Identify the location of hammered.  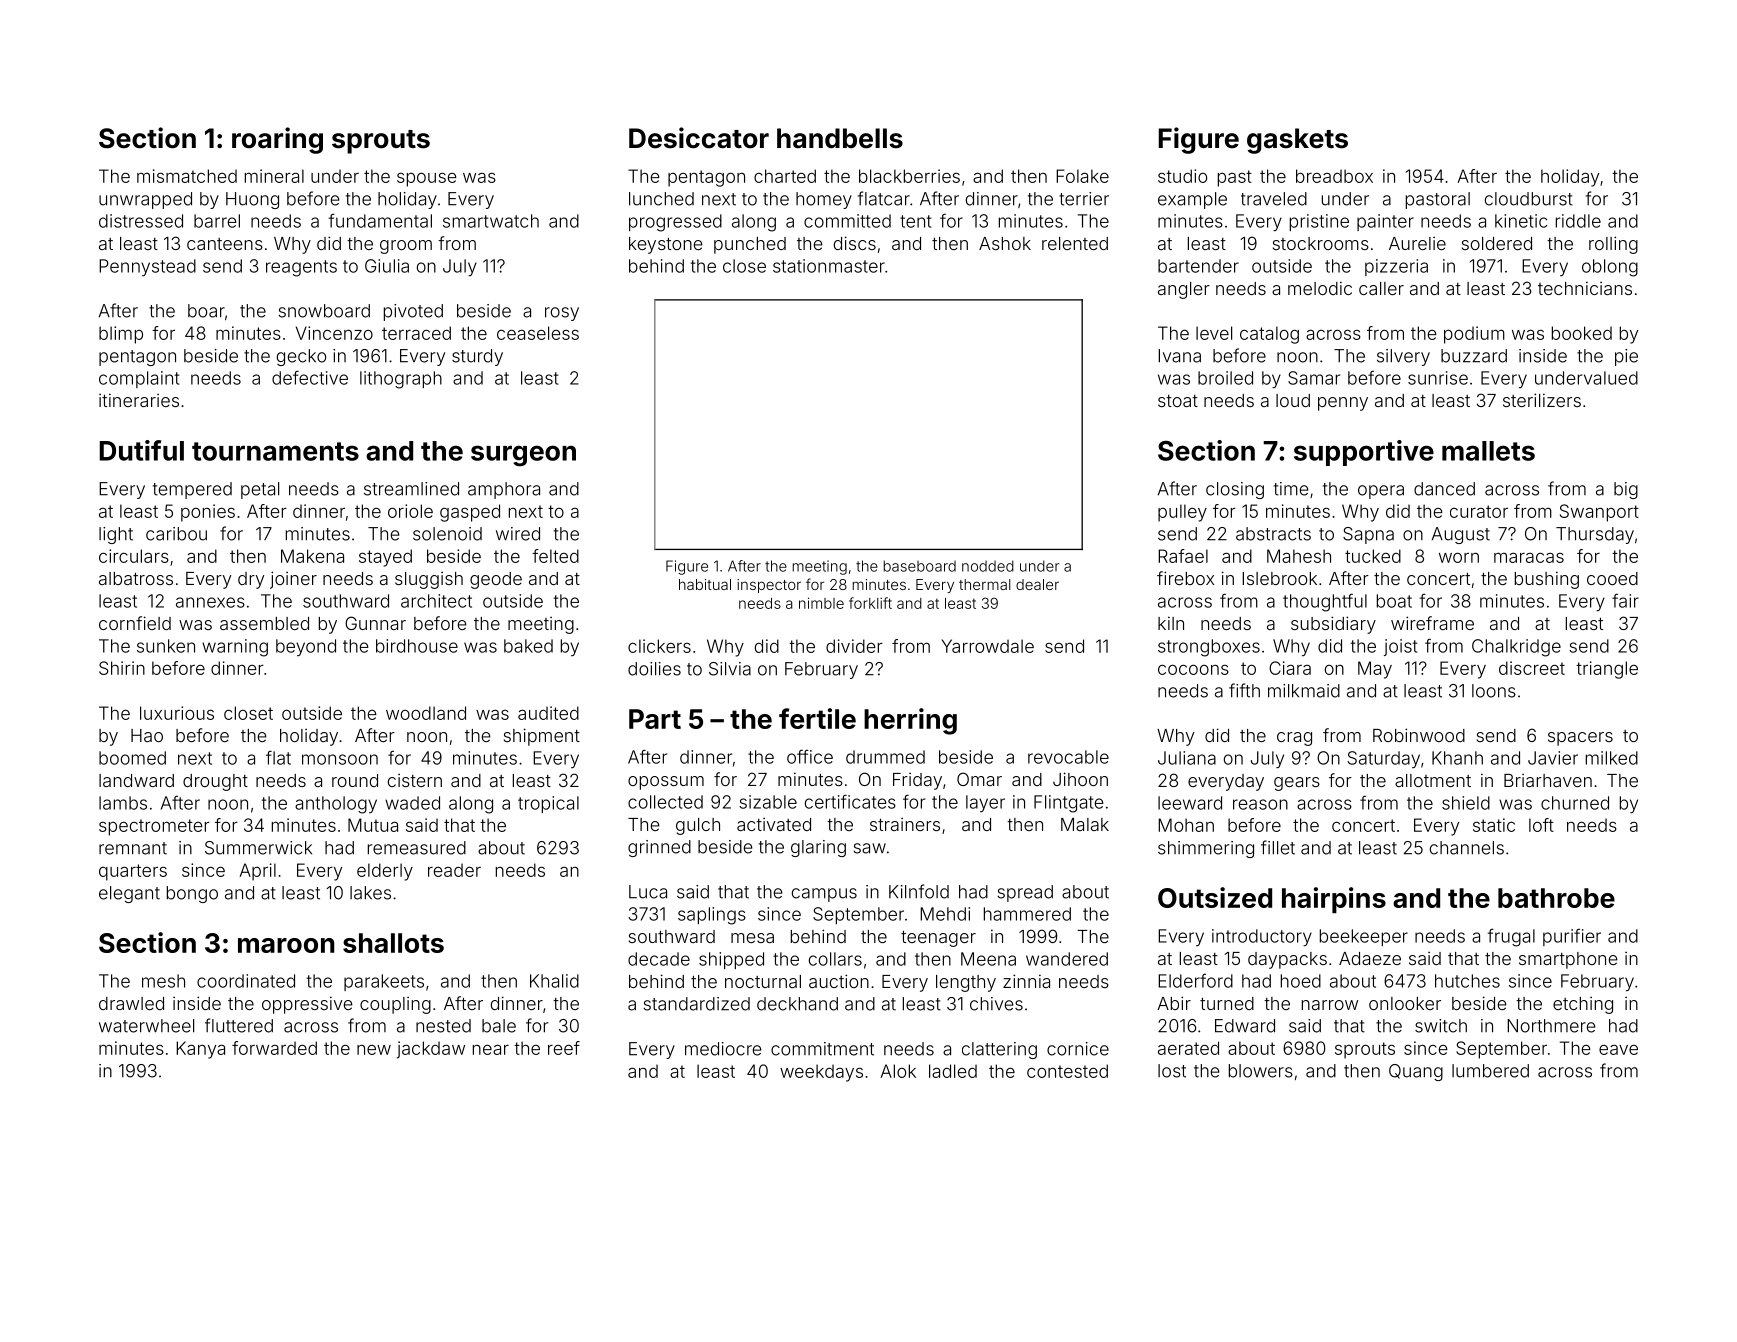
(1027, 914).
